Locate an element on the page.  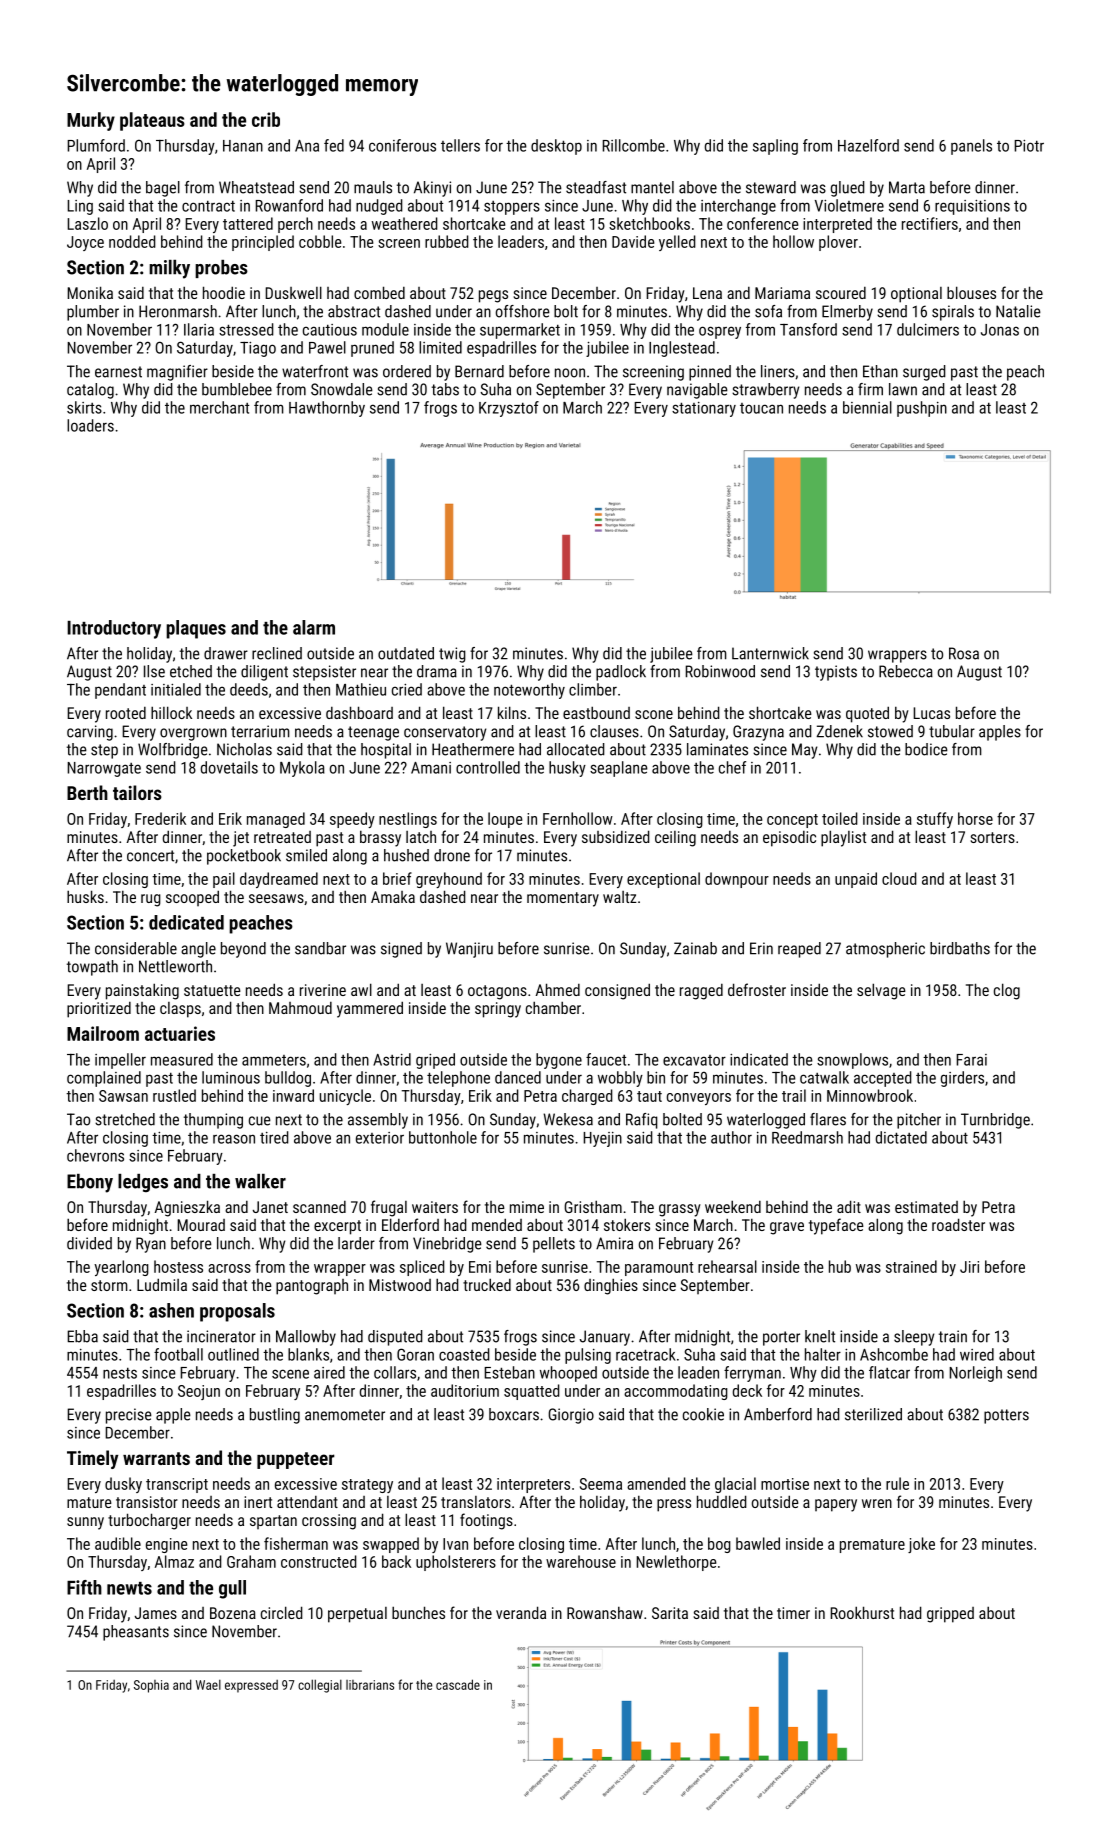
ashen is located at coordinates (171, 1310).
